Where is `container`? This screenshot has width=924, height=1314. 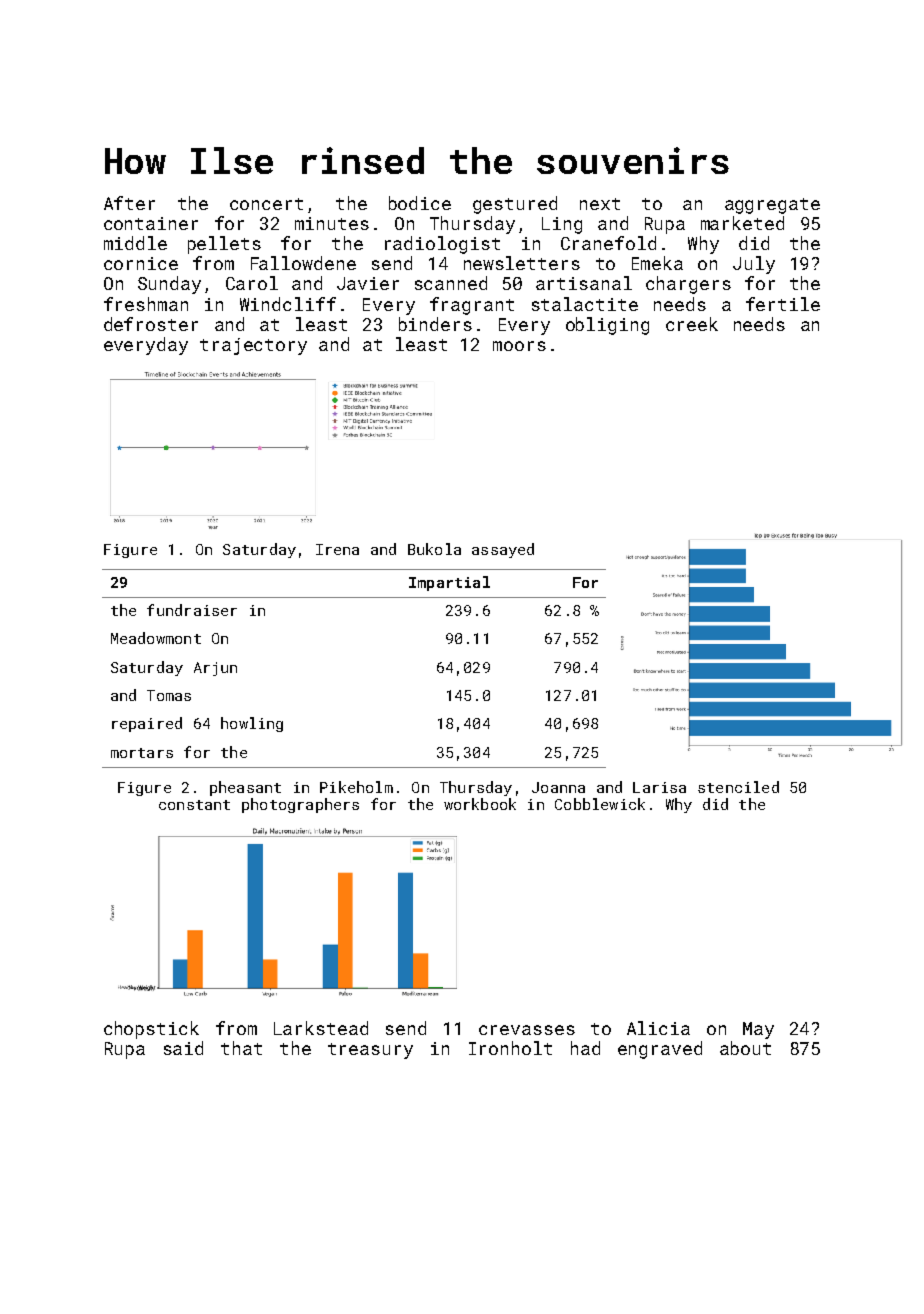 container is located at coordinates (151, 223).
